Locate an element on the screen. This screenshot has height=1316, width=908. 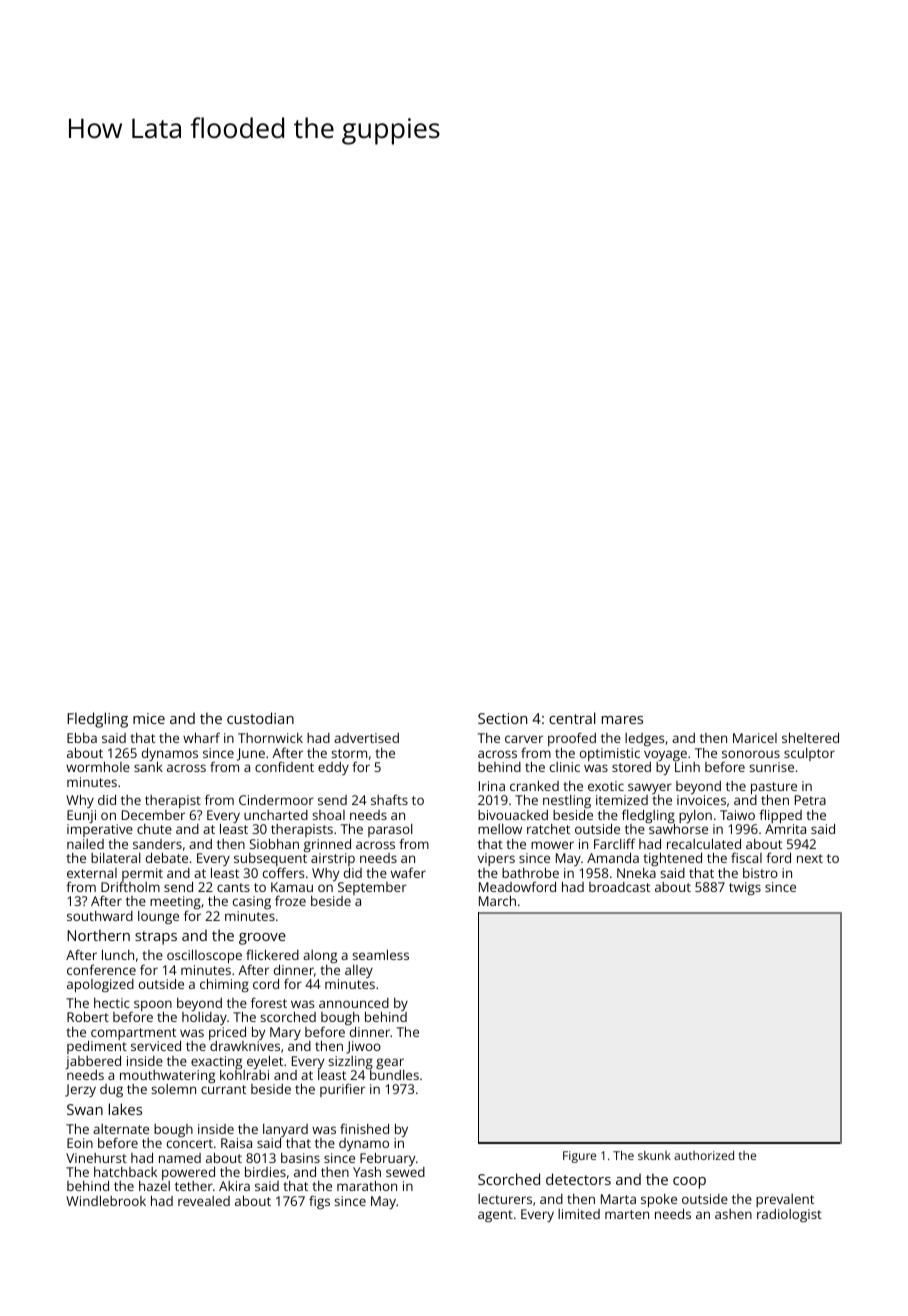
September is located at coordinates (372, 888).
